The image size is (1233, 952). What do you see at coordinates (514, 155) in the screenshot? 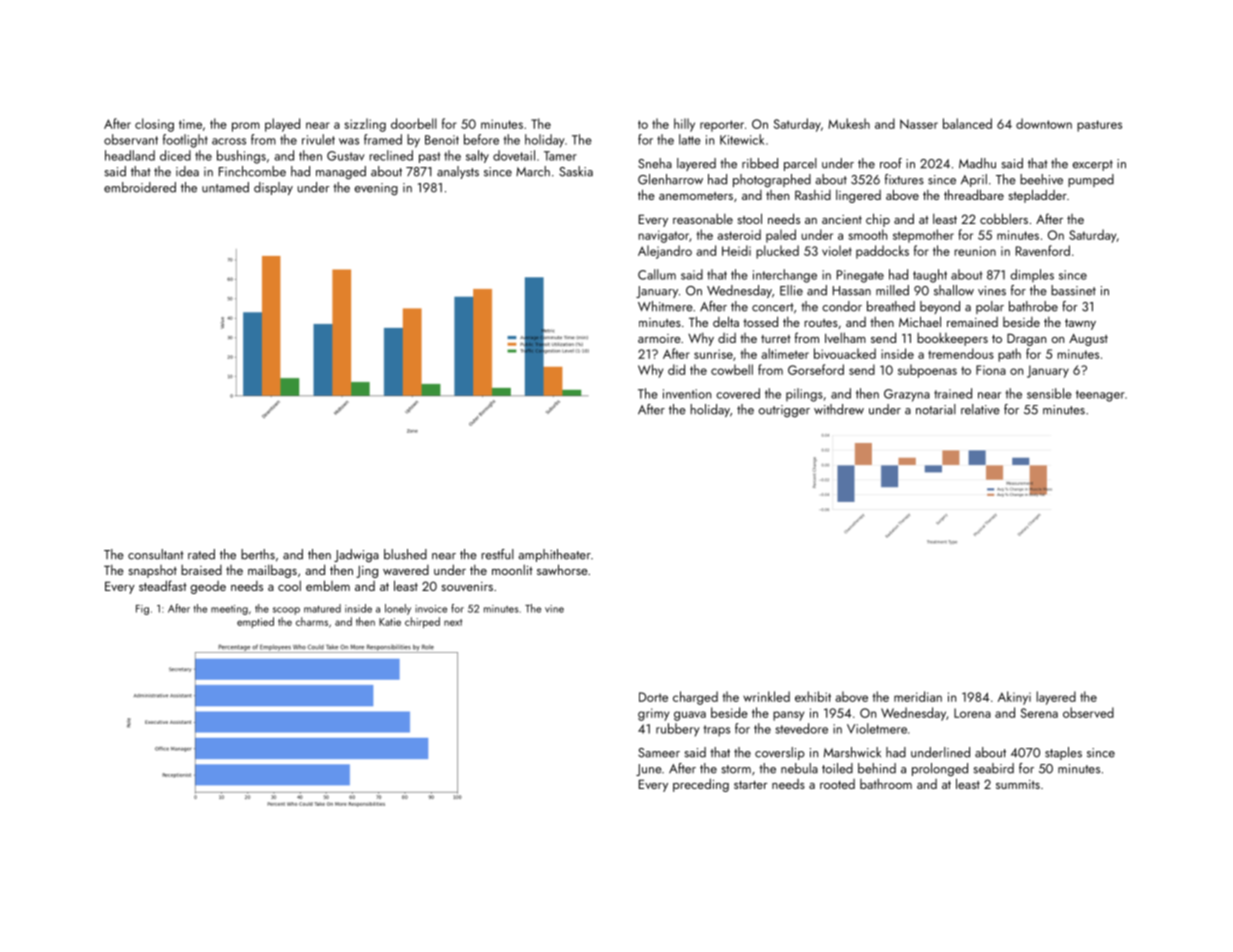
I see `dovetail` at bounding box center [514, 155].
